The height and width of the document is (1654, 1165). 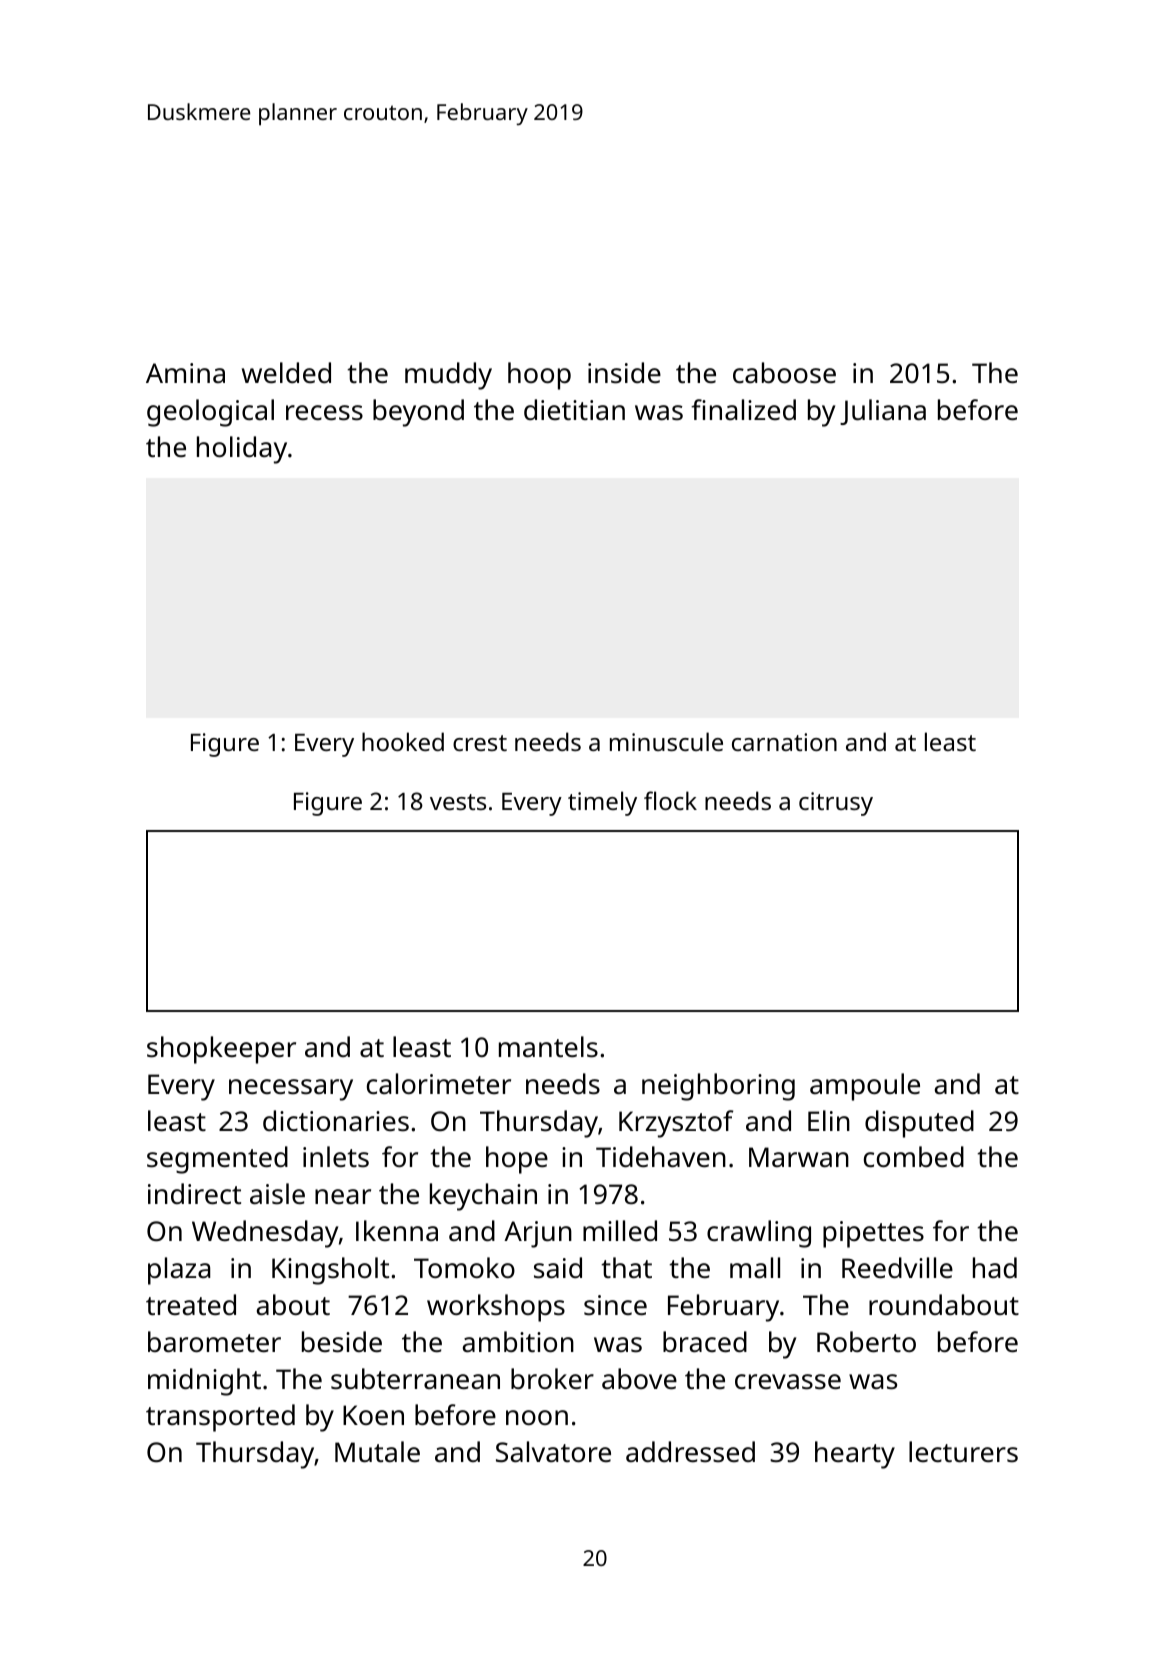 I want to click on Amina, so click(x=185, y=373).
